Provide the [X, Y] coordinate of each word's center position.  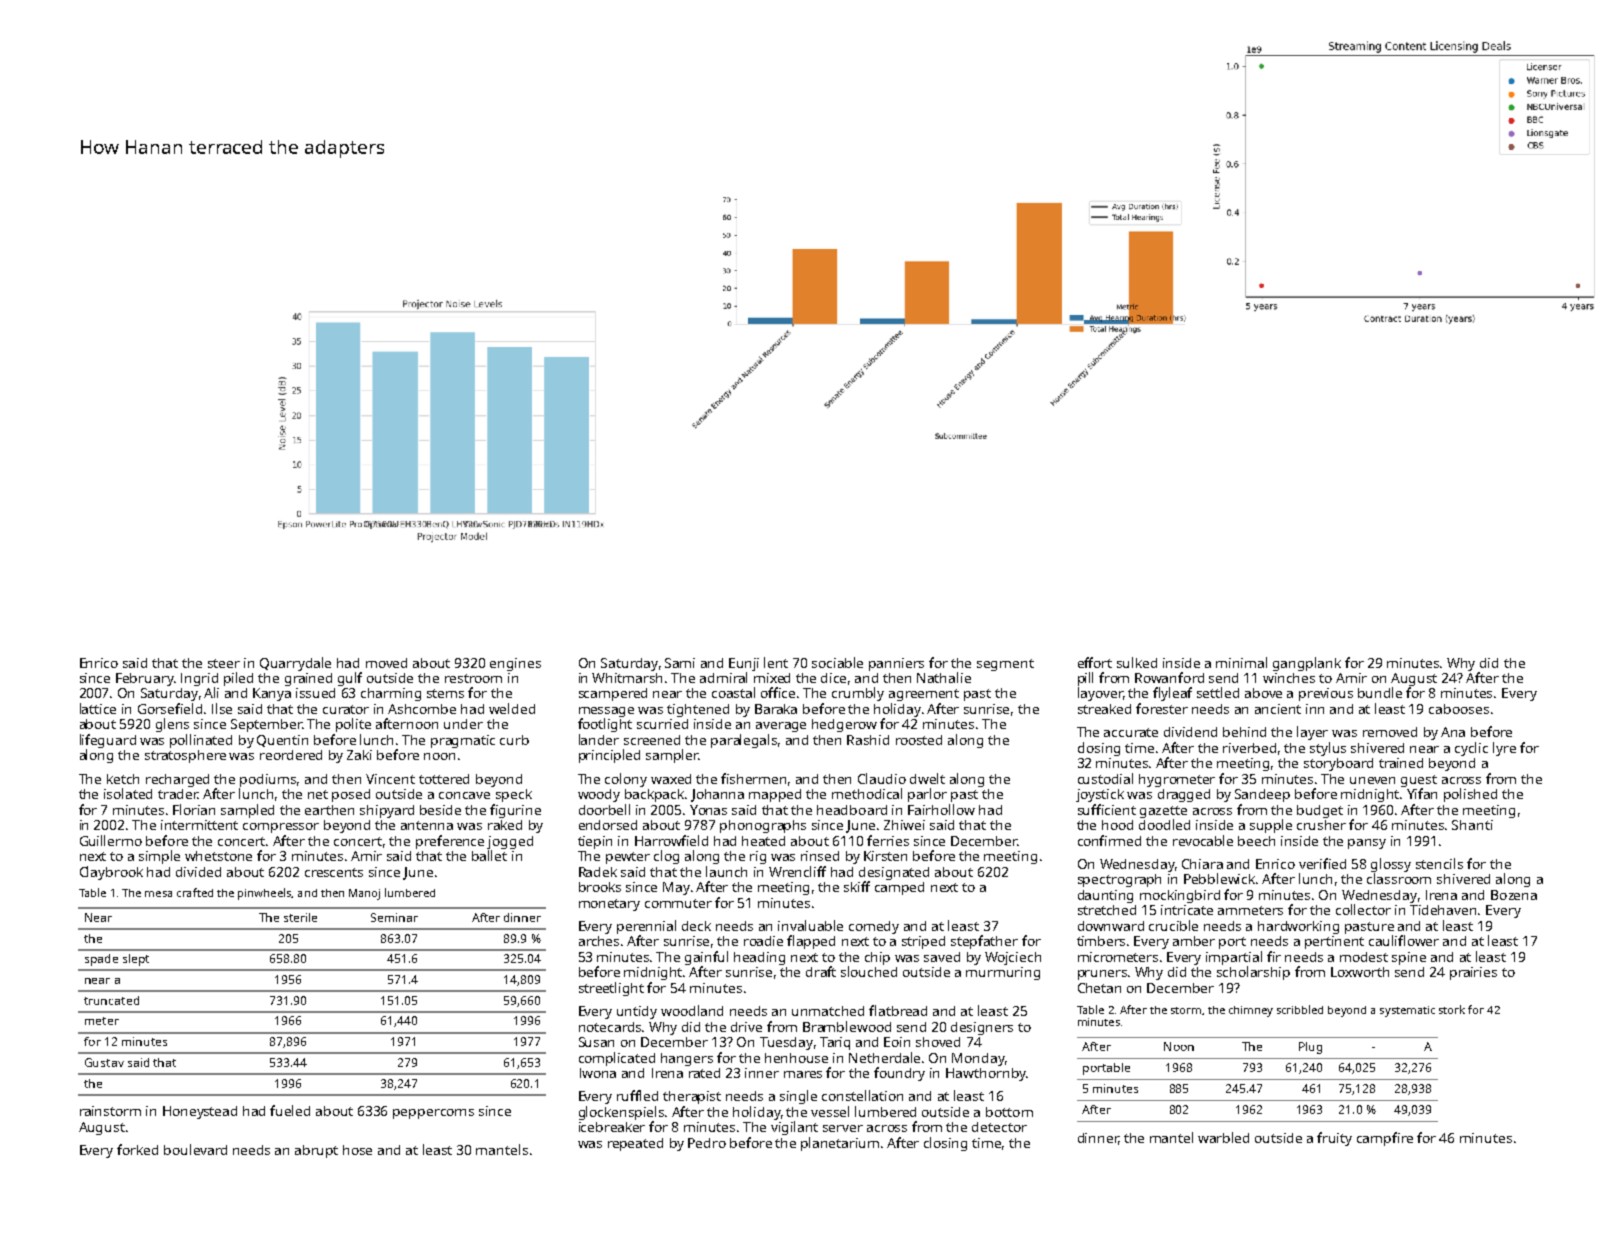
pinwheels [264, 894]
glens [172, 725]
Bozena [1514, 895]
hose [357, 1150]
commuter [678, 903]
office [778, 692]
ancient [1278, 709]
